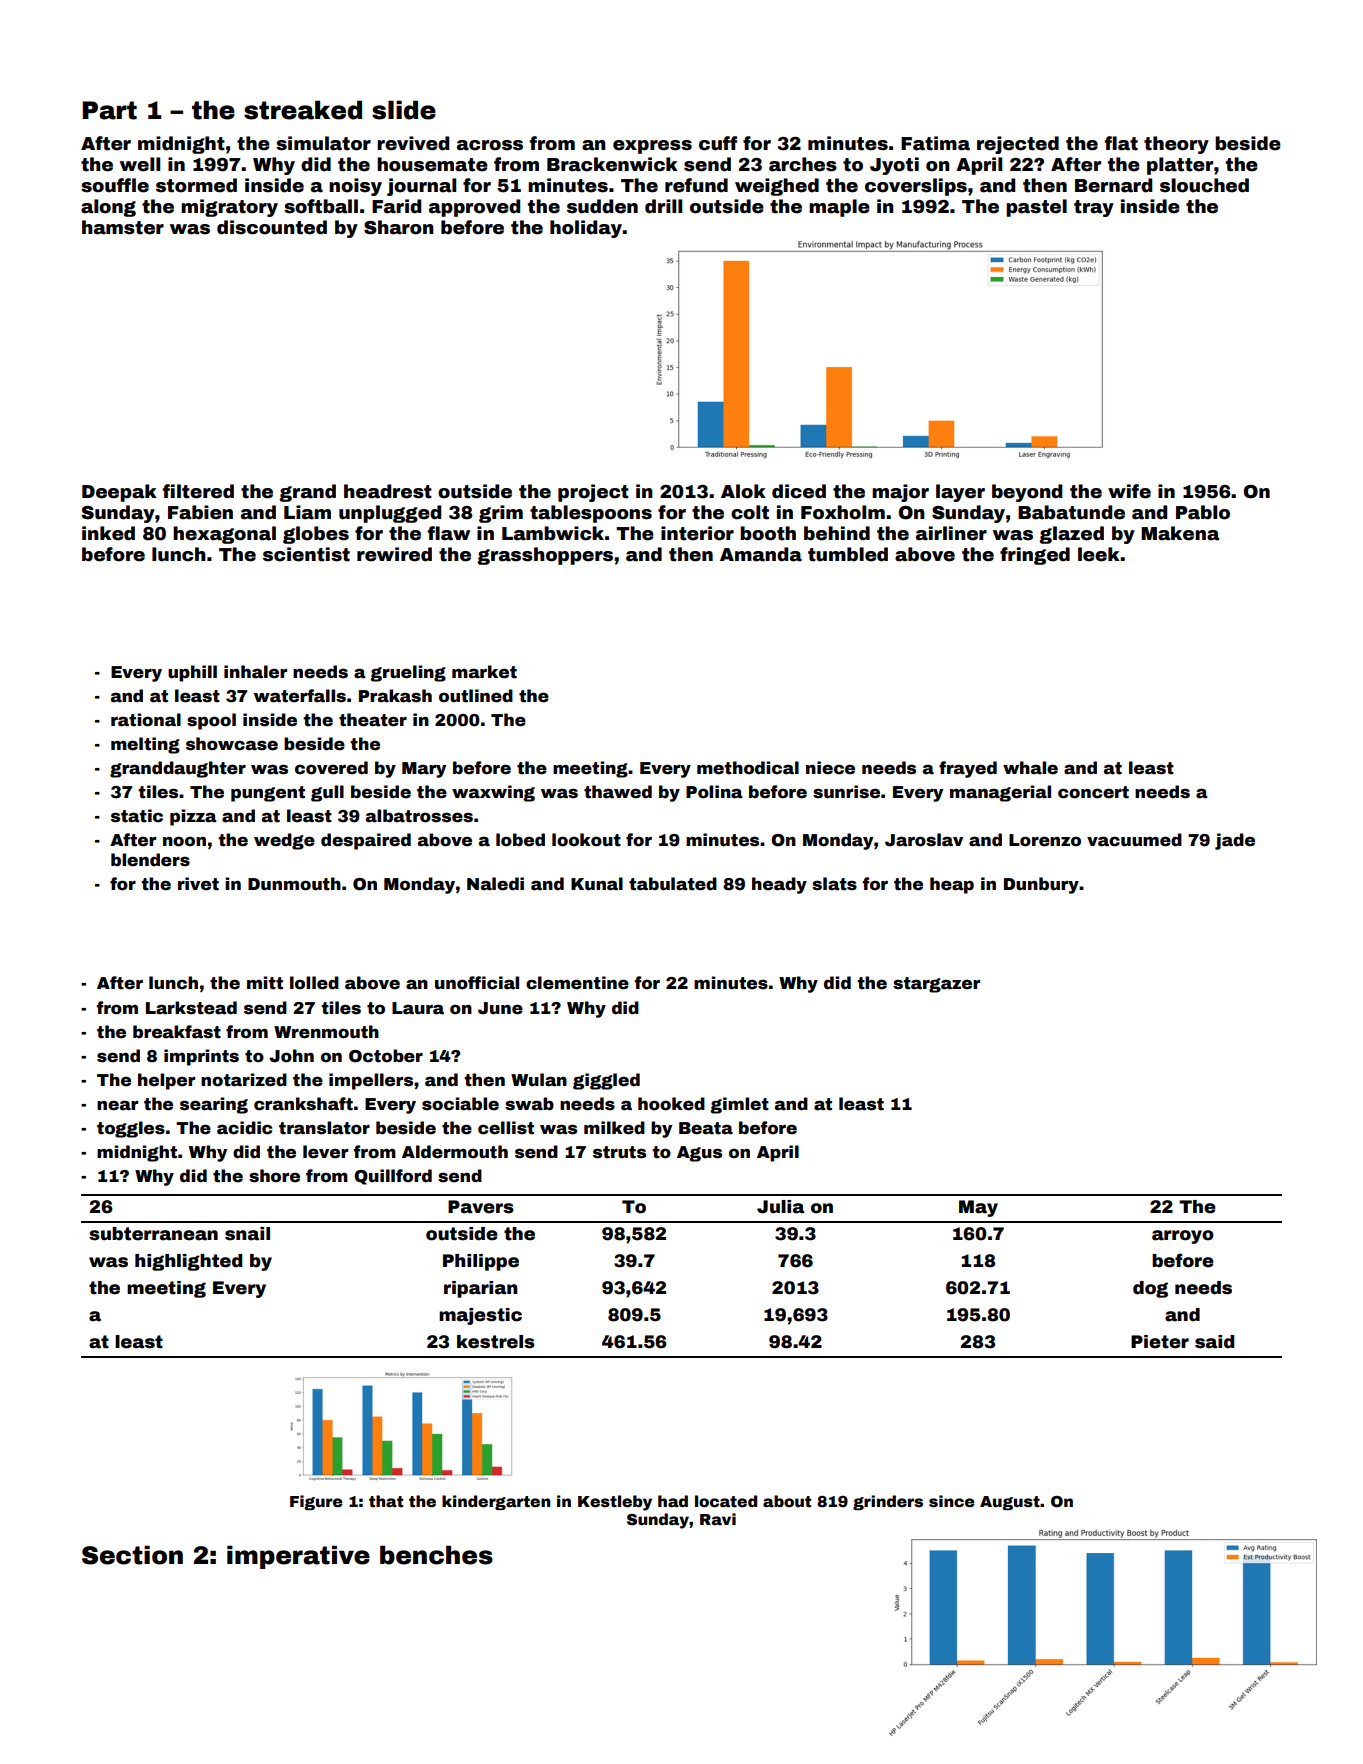 The width and height of the image is (1363, 1764). Describe the element at coordinates (1203, 512) in the image. I see `Pablo` at that location.
